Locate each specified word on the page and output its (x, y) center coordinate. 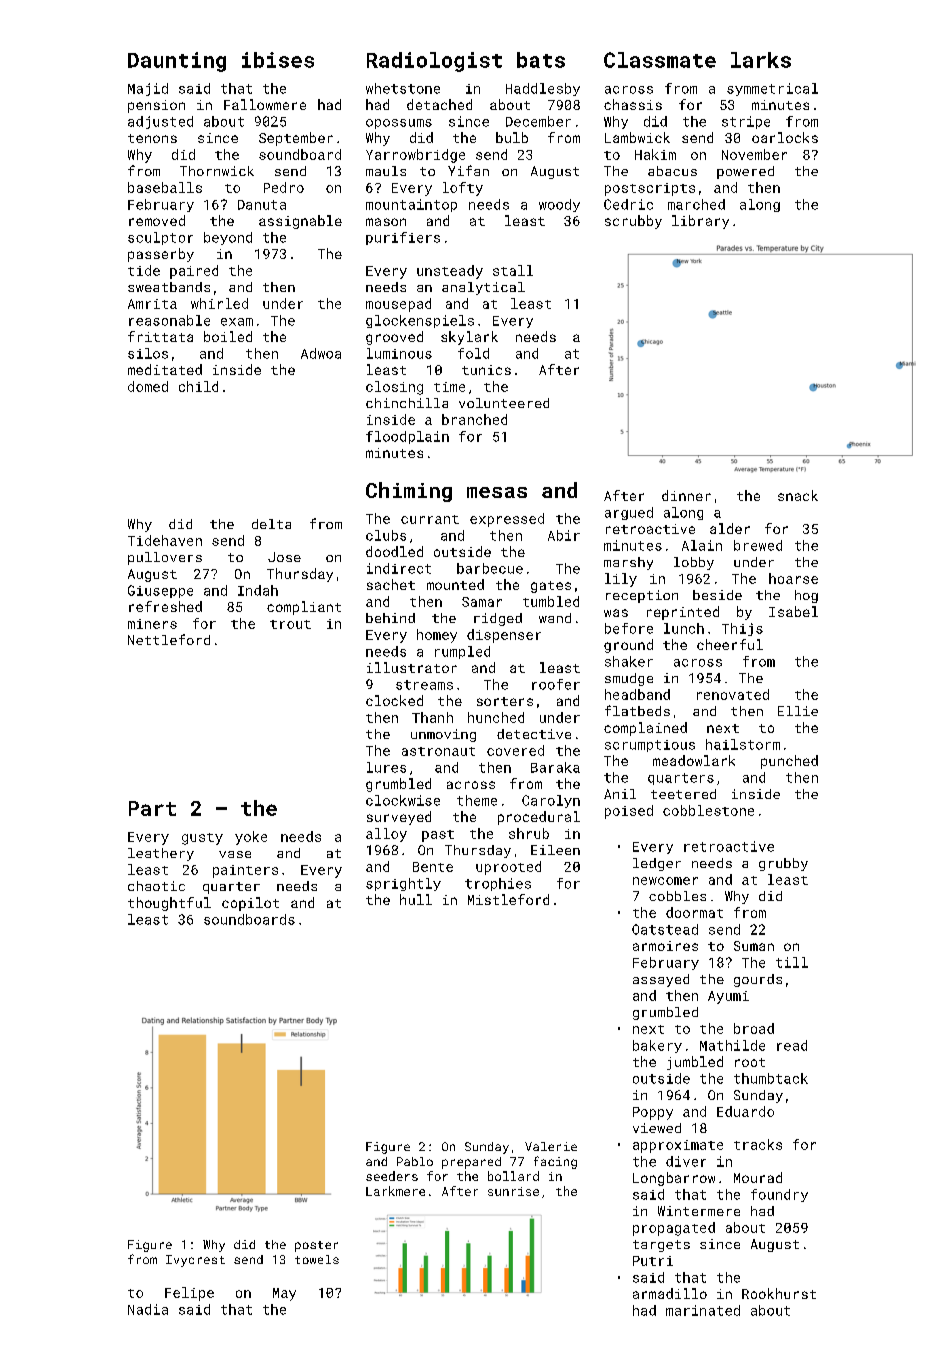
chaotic (156, 886)
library (700, 222)
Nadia (148, 1309)
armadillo (670, 1293)
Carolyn (551, 801)
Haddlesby (543, 89)
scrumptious (650, 746)
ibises (278, 60)
